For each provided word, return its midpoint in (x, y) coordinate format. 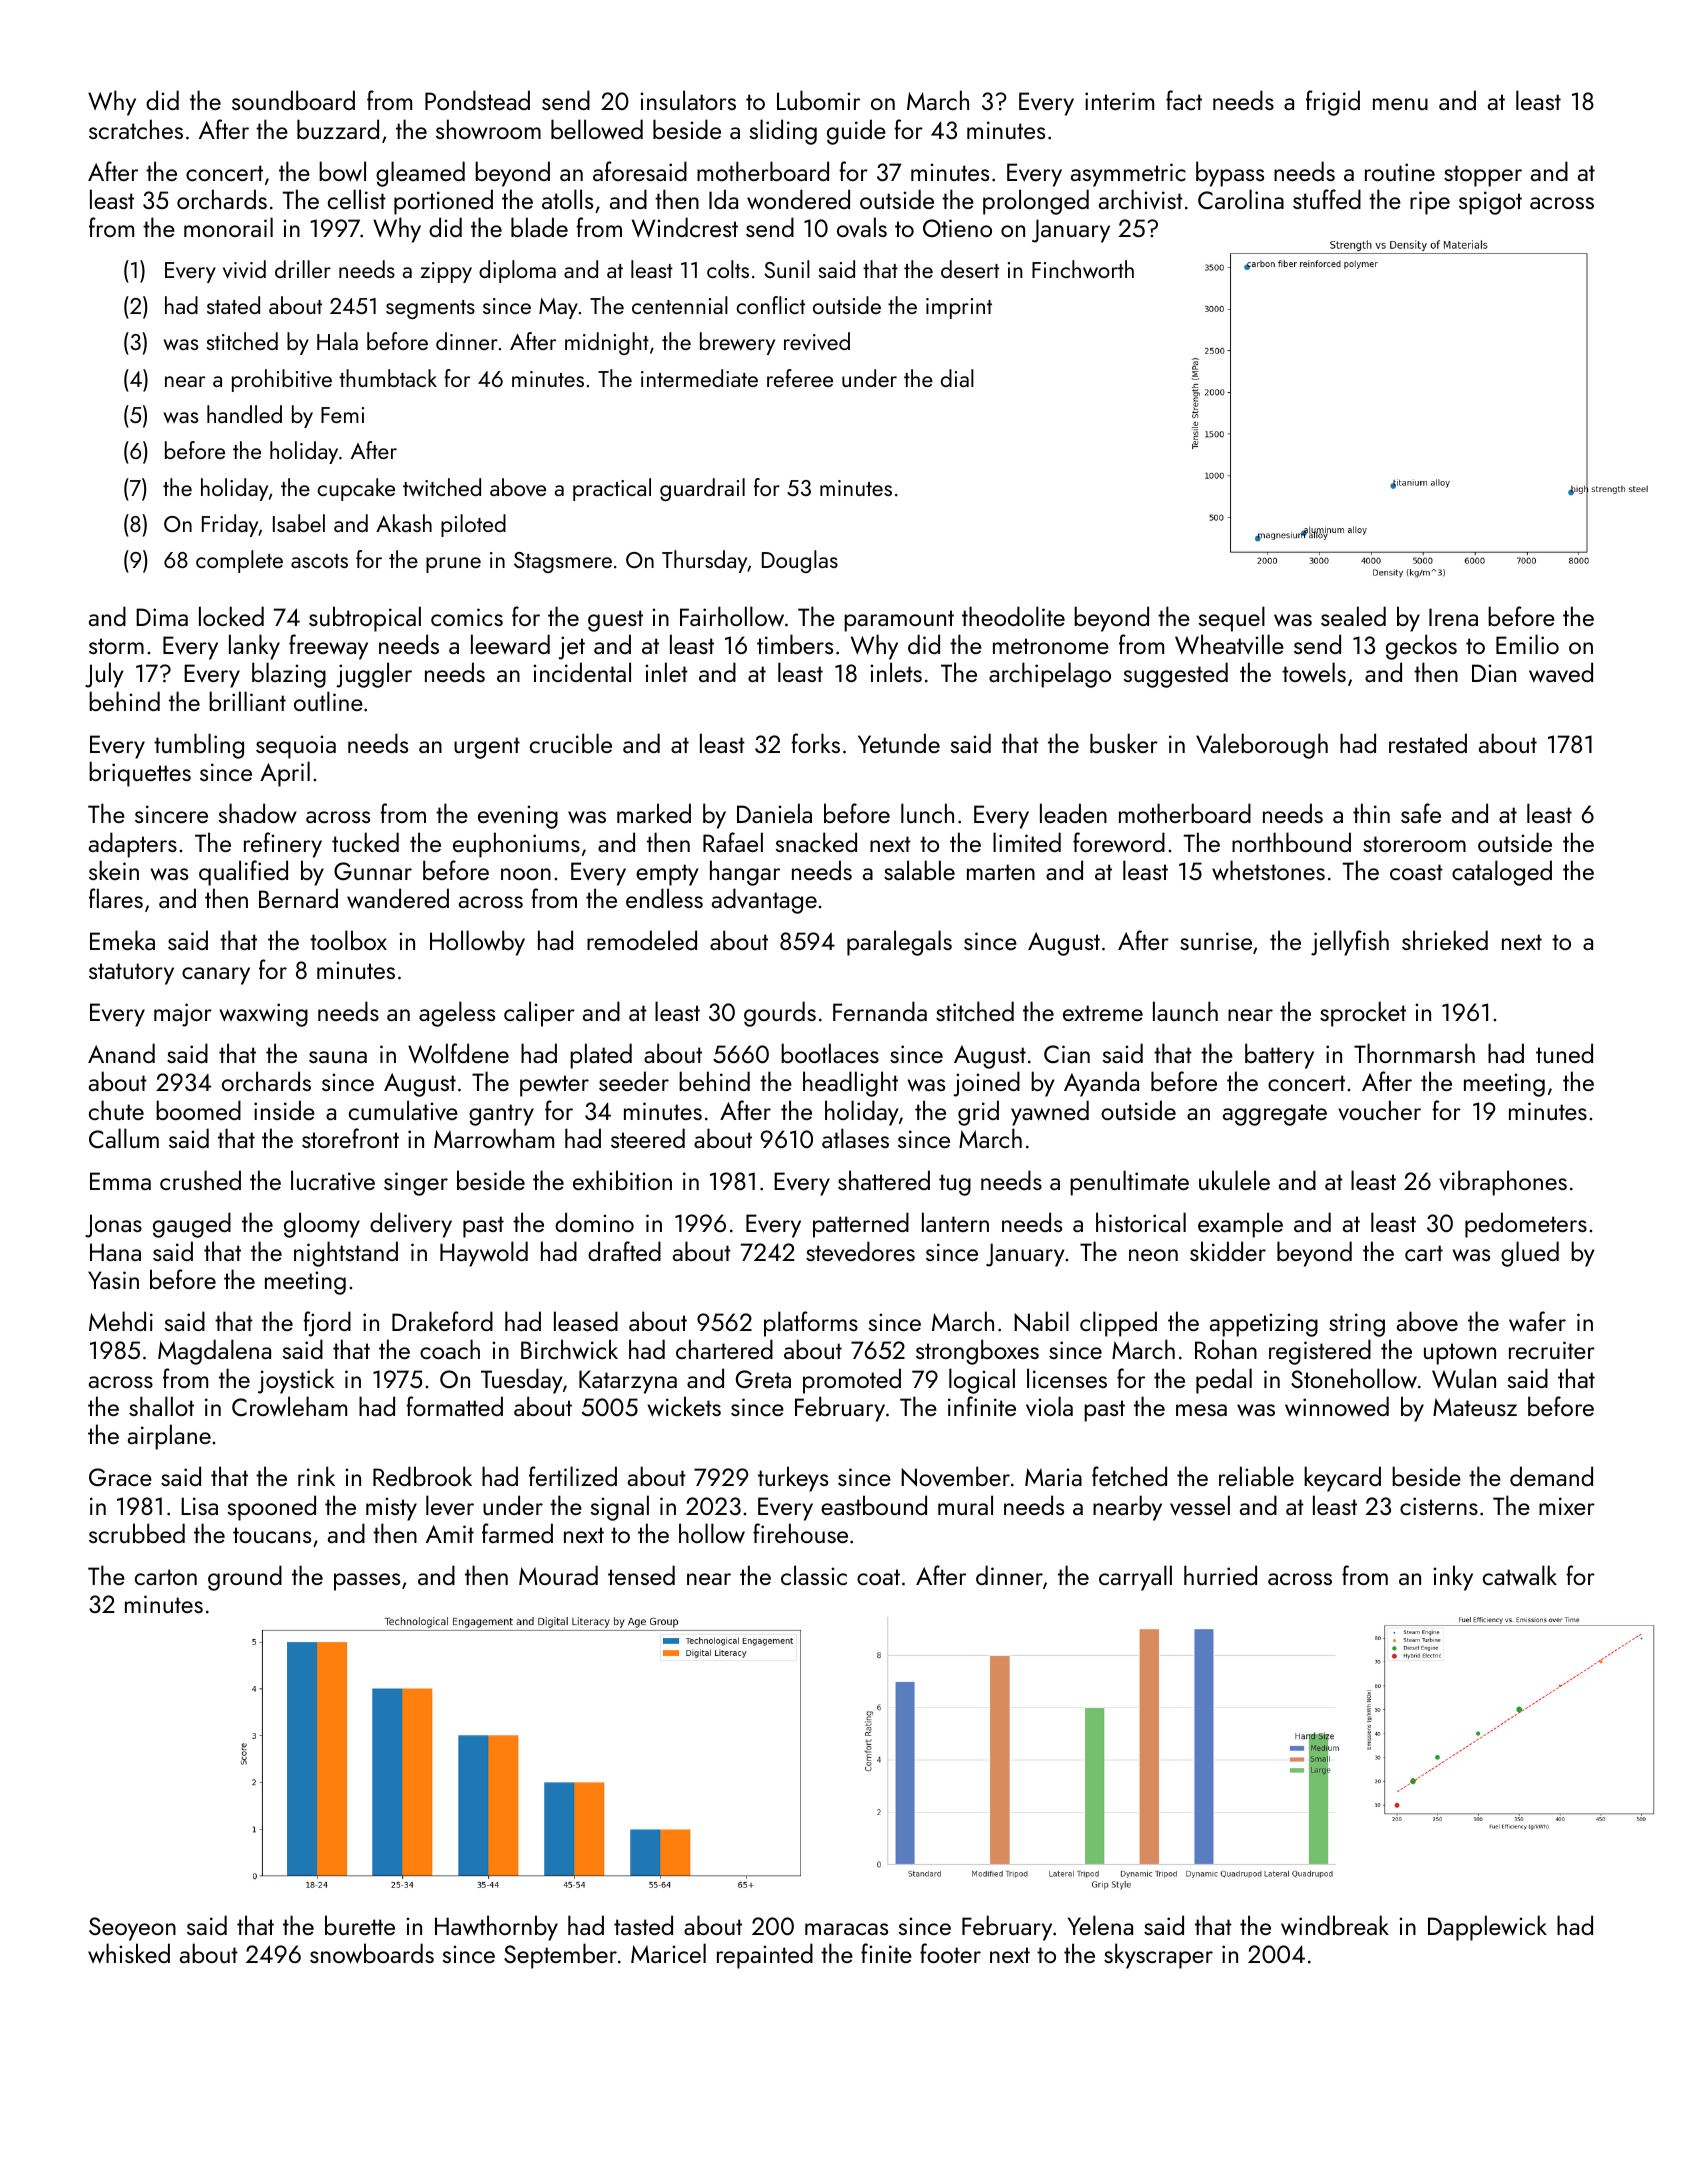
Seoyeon (132, 1929)
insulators (688, 100)
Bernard (298, 898)
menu (1400, 104)
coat (878, 1577)
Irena (1453, 617)
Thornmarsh (1414, 1053)
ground (245, 1578)
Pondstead (477, 100)
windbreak (1335, 1925)
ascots (319, 561)
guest (615, 621)
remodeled (642, 940)
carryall (1135, 1578)
